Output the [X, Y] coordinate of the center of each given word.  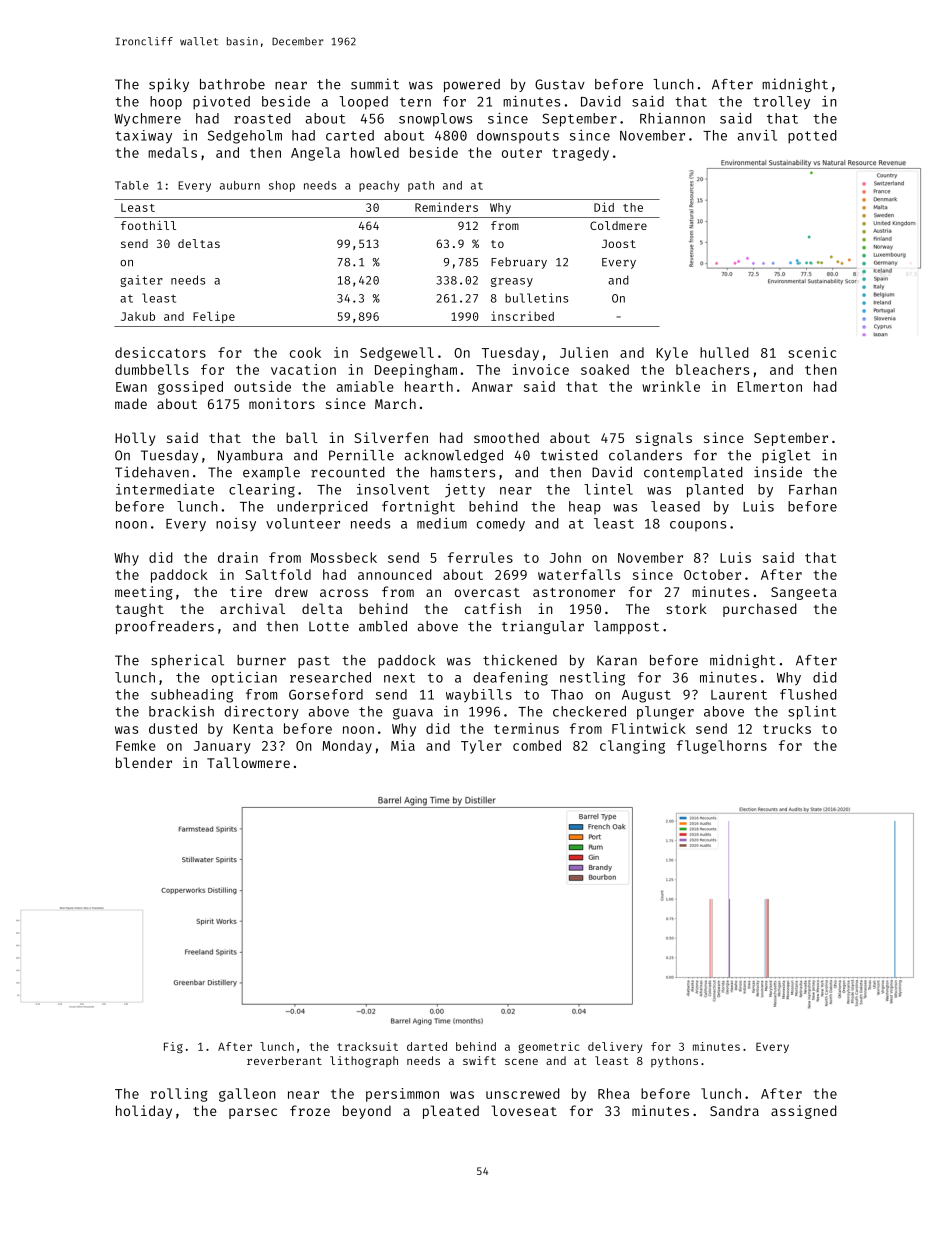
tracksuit [368, 1046]
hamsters [463, 472]
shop [282, 186]
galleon [247, 1095]
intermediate [165, 489]
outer [522, 153]
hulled [724, 352]
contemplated [693, 473]
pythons [674, 1062]
